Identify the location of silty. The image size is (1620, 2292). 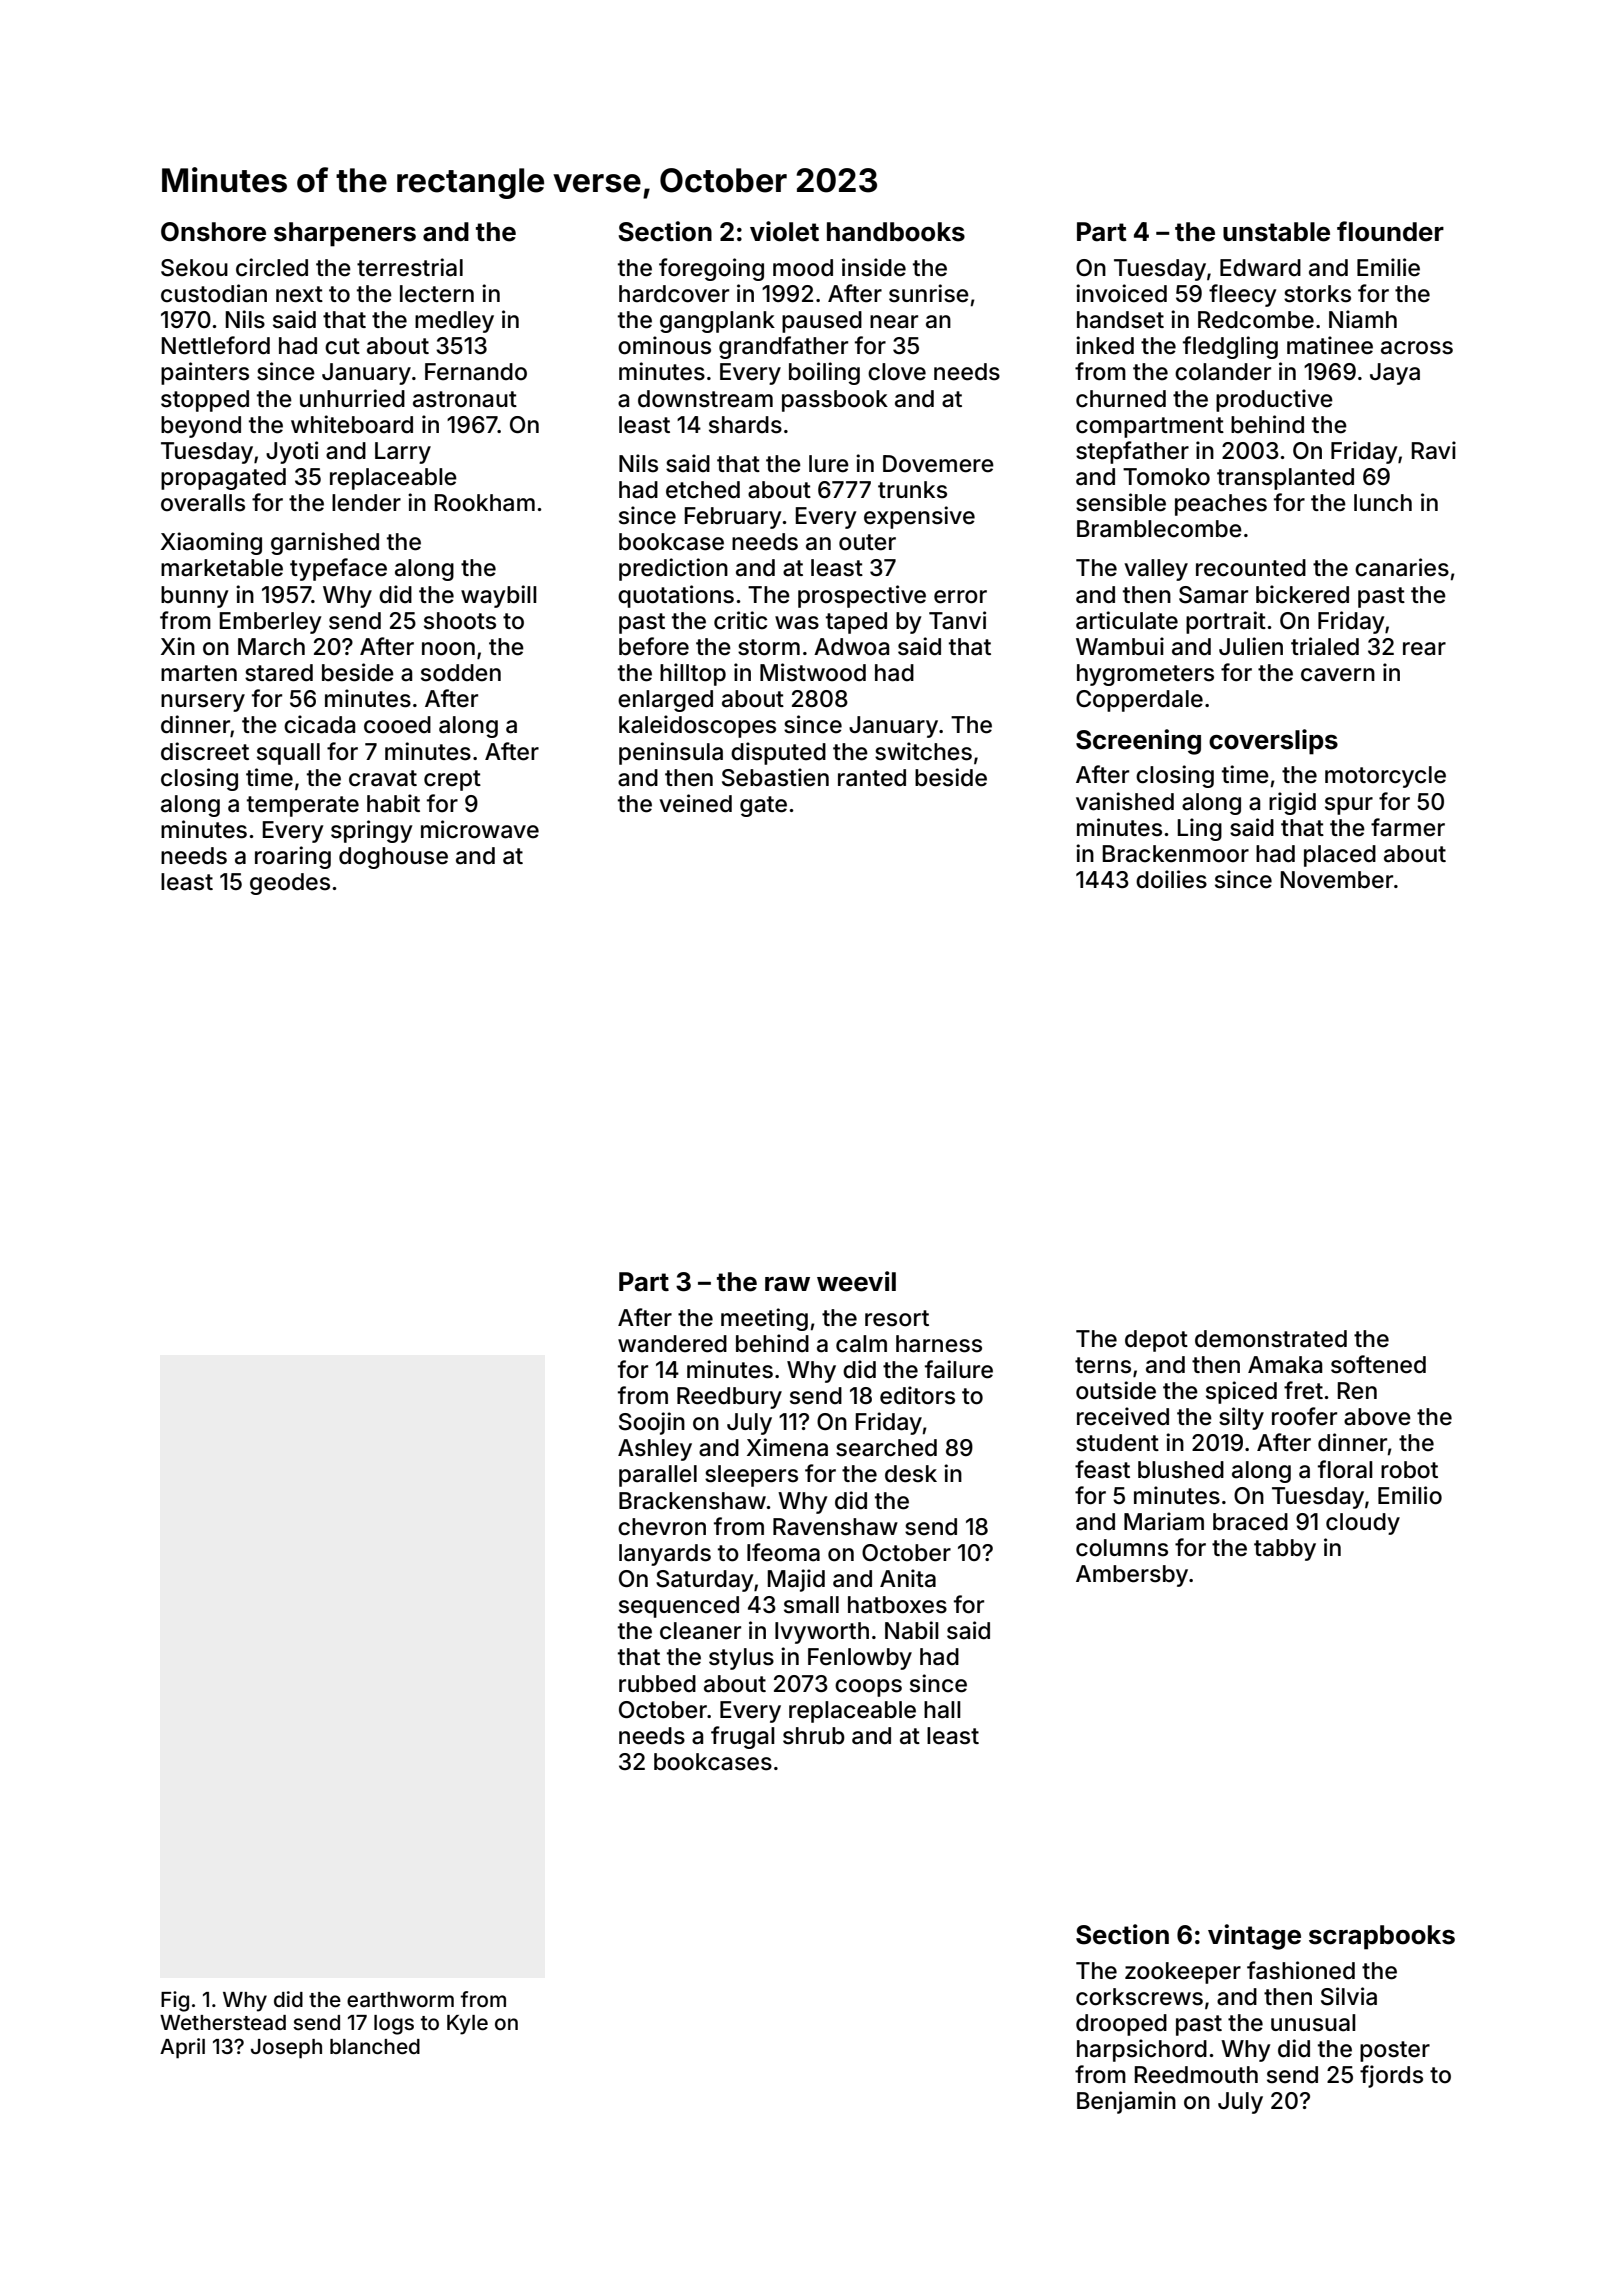
(1241, 1418).
